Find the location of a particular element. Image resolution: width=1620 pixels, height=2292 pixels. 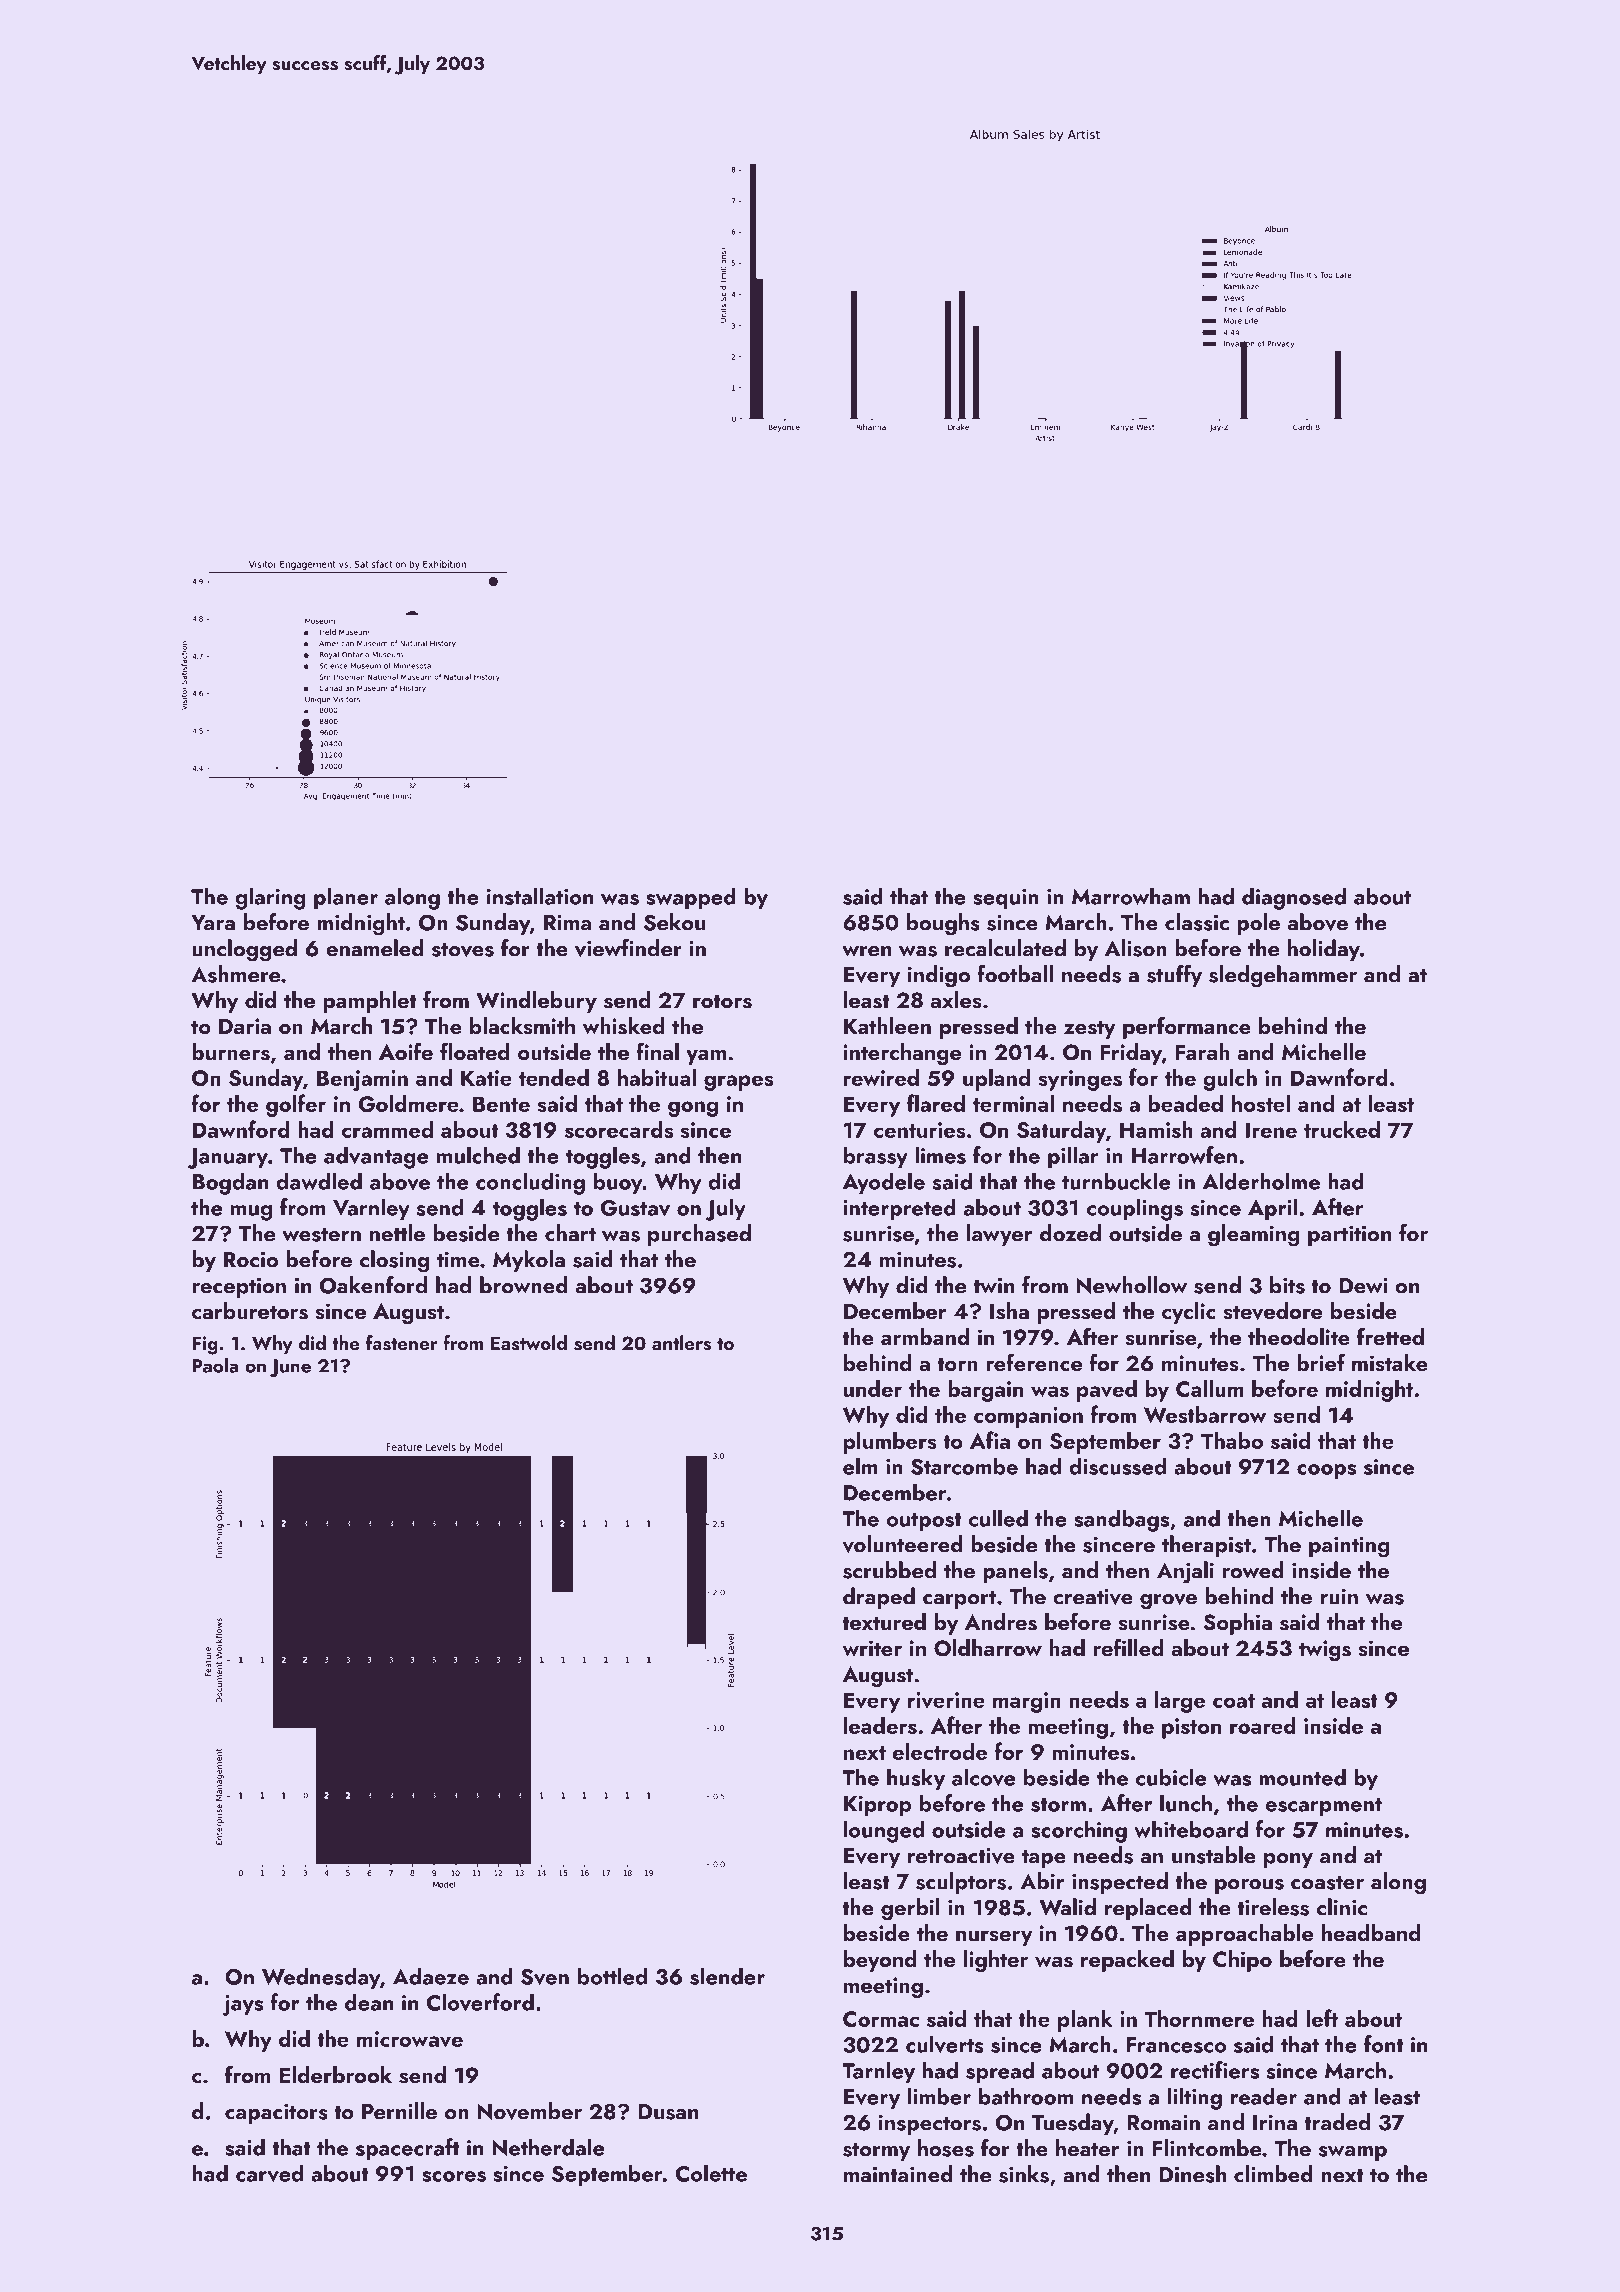

draped is located at coordinates (879, 1598).
